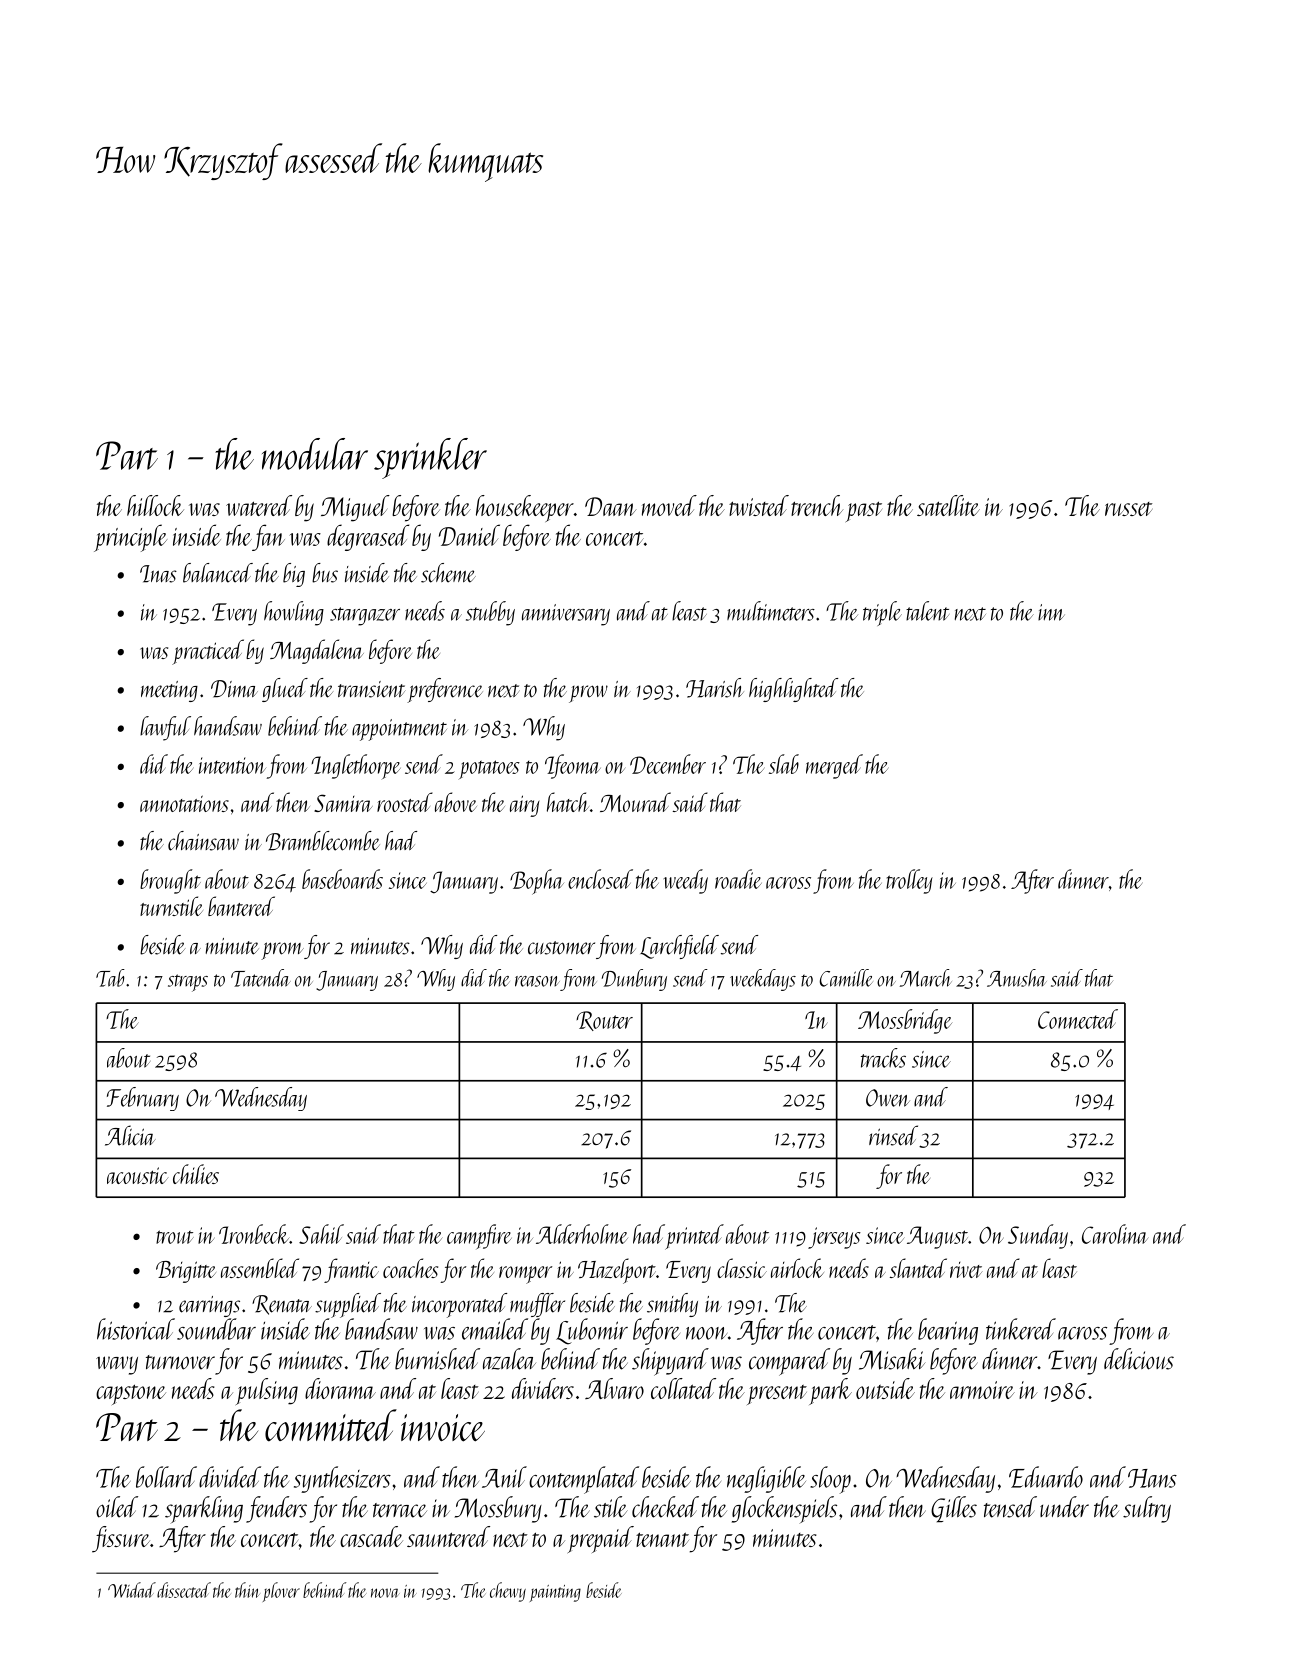 Image resolution: width=1291 pixels, height=1670 pixels. Describe the element at coordinates (954, 1509) in the document. I see `Gilles` at that location.
